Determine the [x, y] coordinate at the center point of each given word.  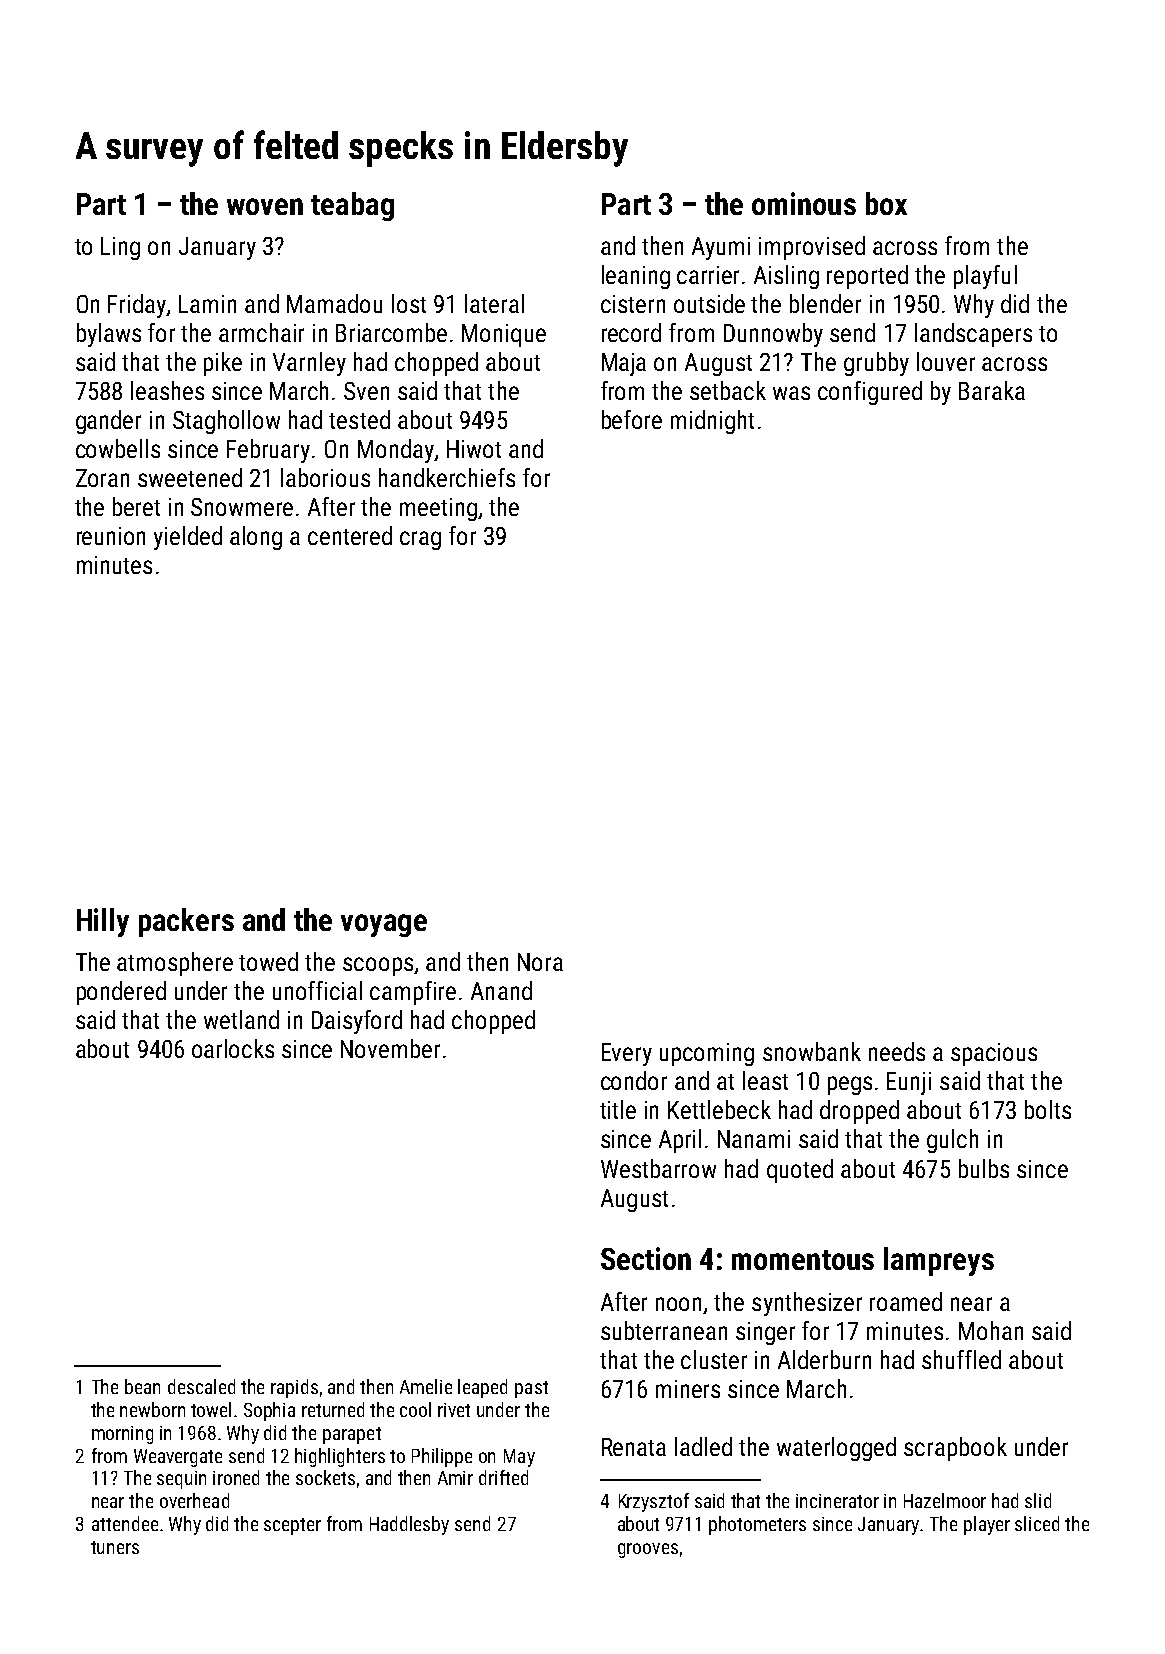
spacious [994, 1054]
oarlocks [233, 1048]
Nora [540, 962]
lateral [494, 303]
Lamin [207, 304]
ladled [703, 1446]
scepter [292, 1526]
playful [985, 277]
